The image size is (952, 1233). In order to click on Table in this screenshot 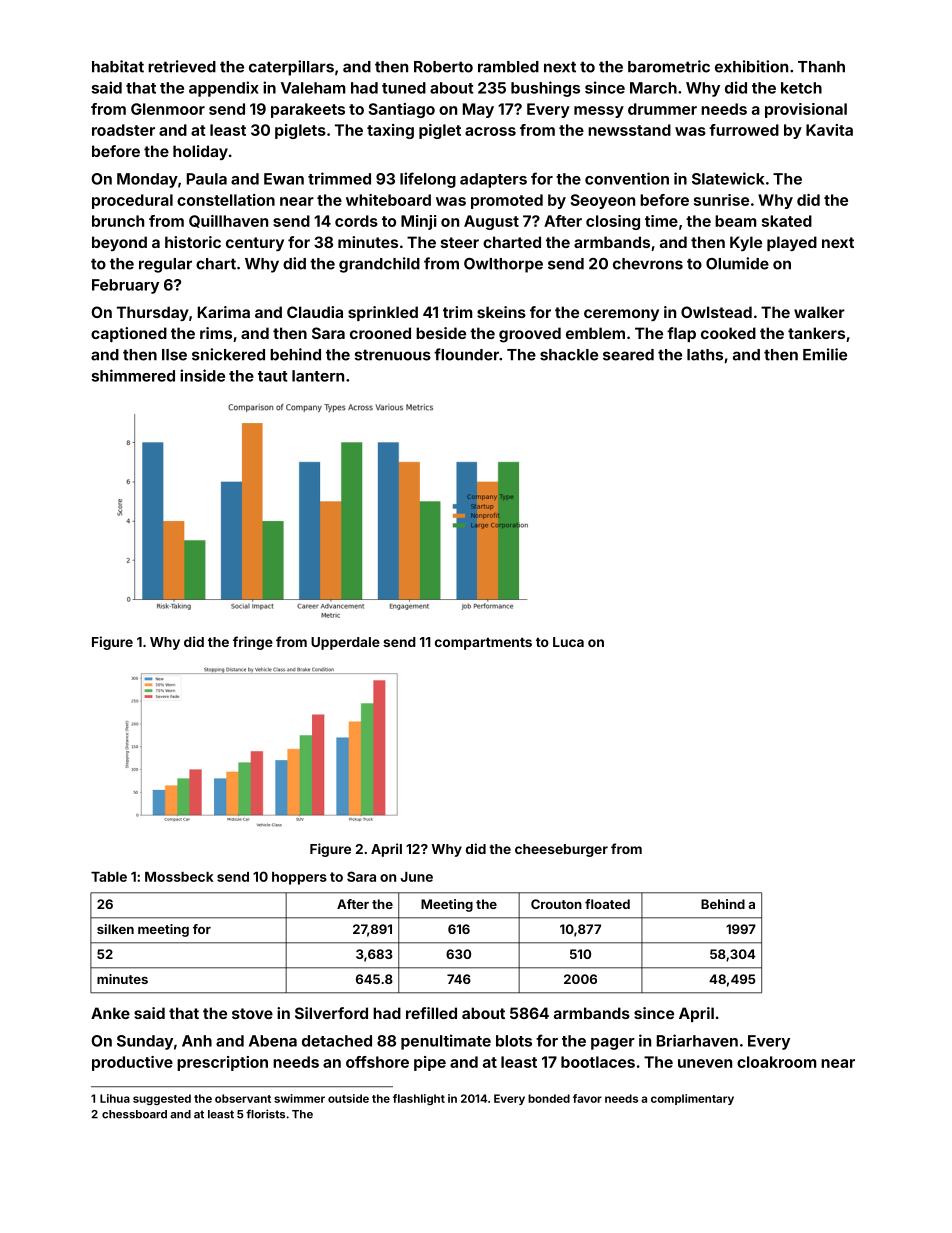, I will do `click(109, 877)`.
